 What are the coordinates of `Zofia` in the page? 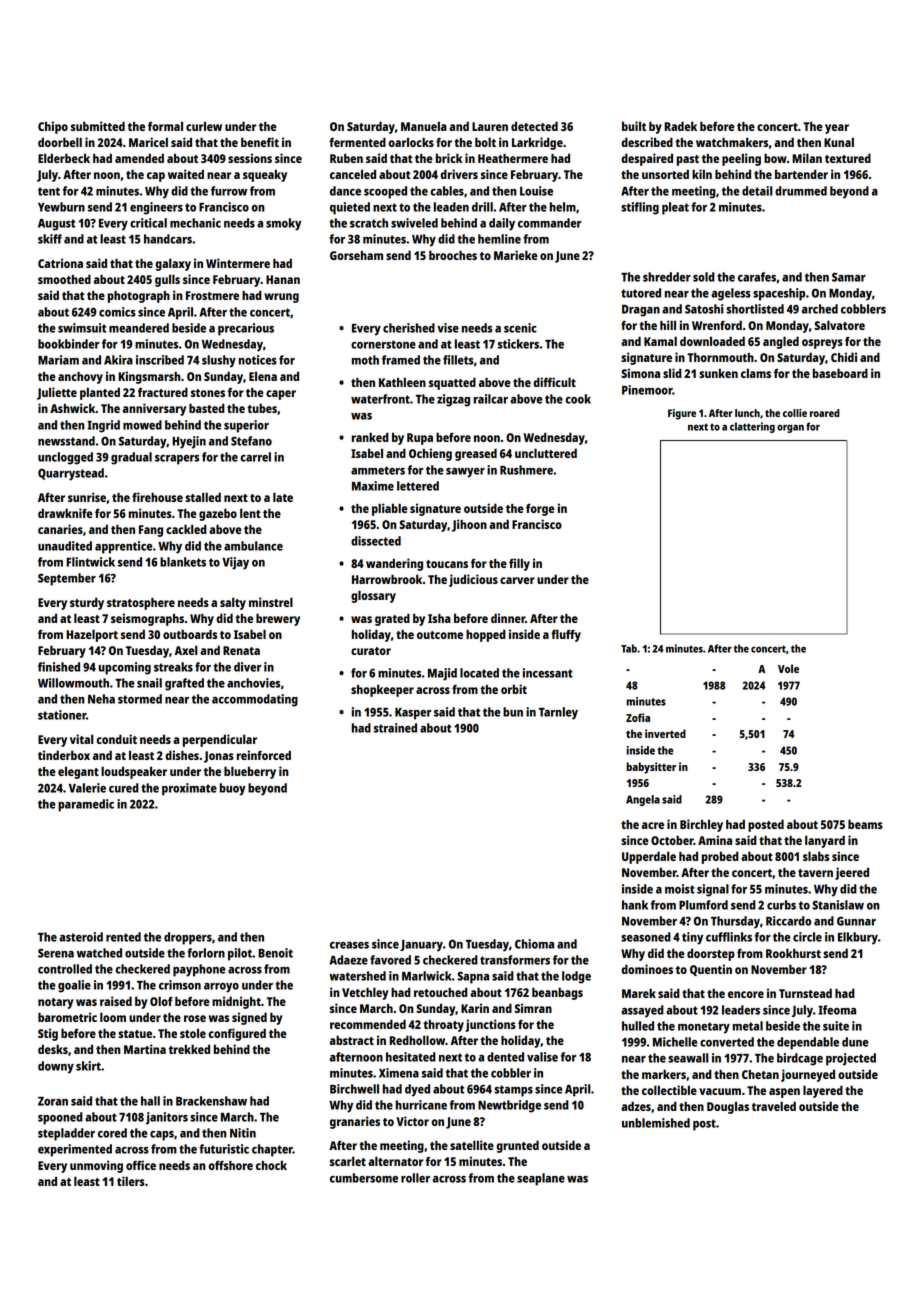 It's located at (638, 717).
